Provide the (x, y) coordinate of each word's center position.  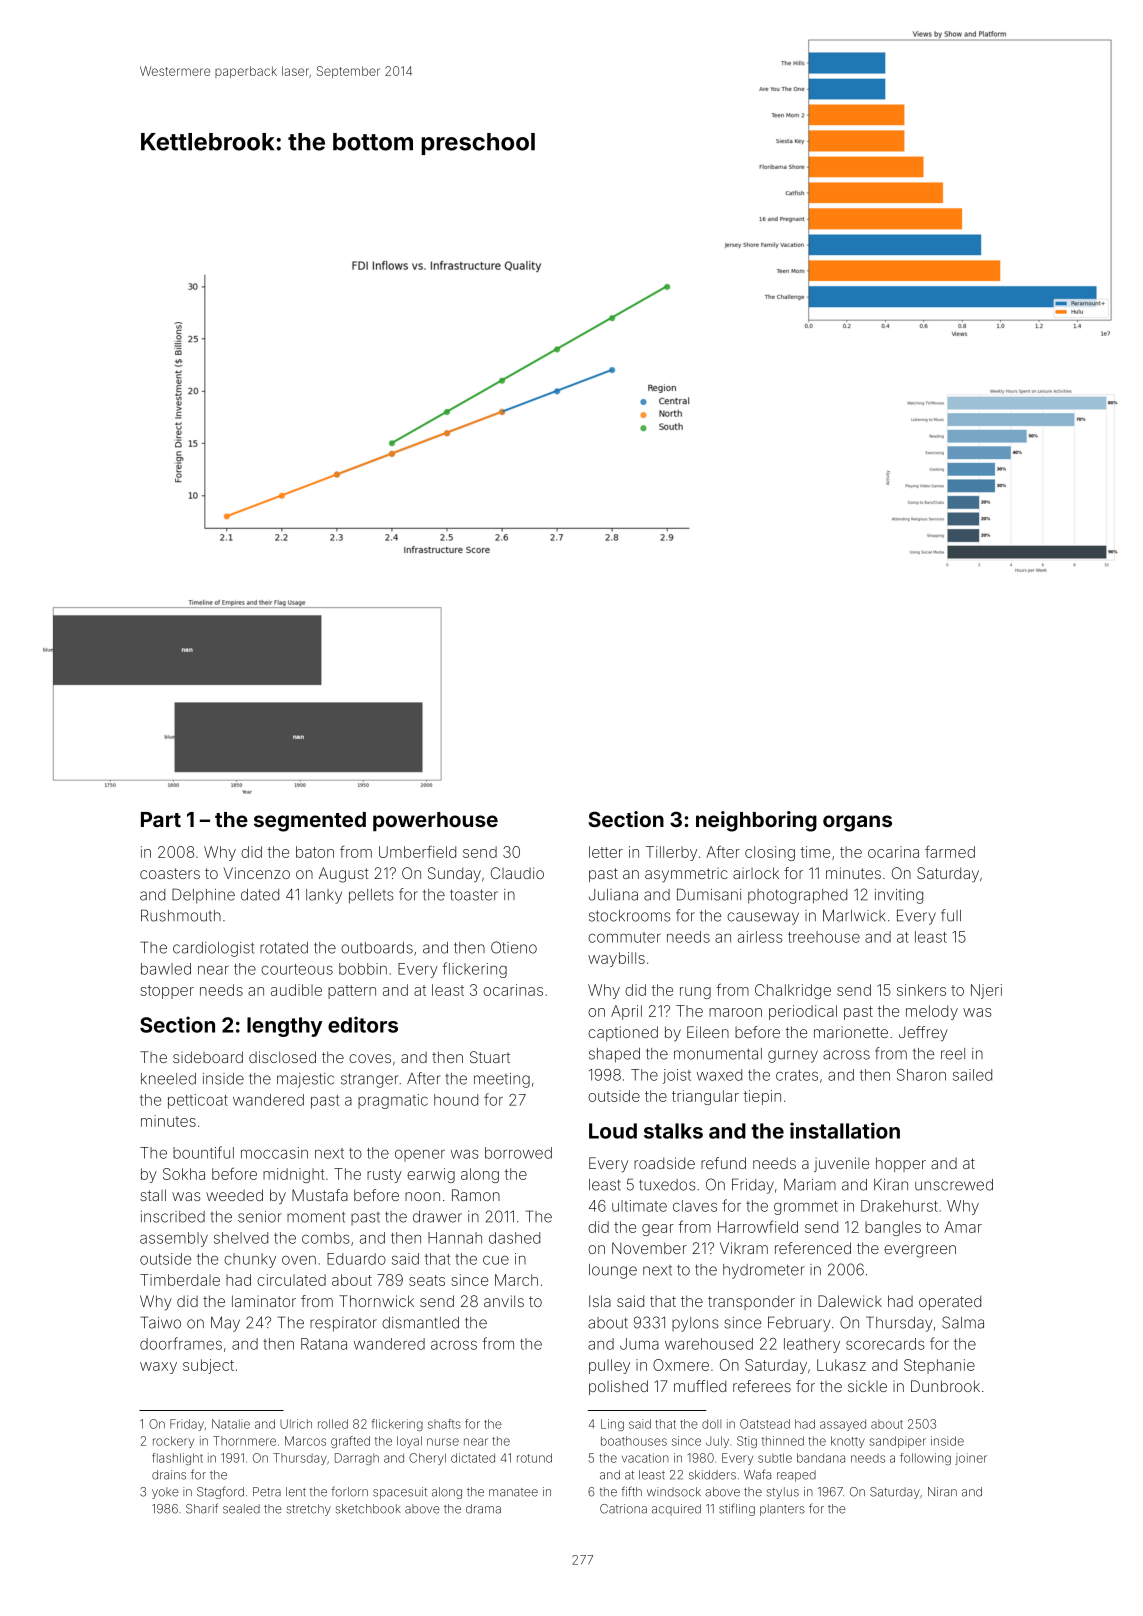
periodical (803, 1012)
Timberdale (180, 1280)
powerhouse (435, 821)
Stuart (490, 1057)
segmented (310, 822)
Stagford (220, 1492)
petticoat (198, 1101)
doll (711, 1424)
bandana (821, 1458)
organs (857, 823)
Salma (963, 1322)
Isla (600, 1301)
